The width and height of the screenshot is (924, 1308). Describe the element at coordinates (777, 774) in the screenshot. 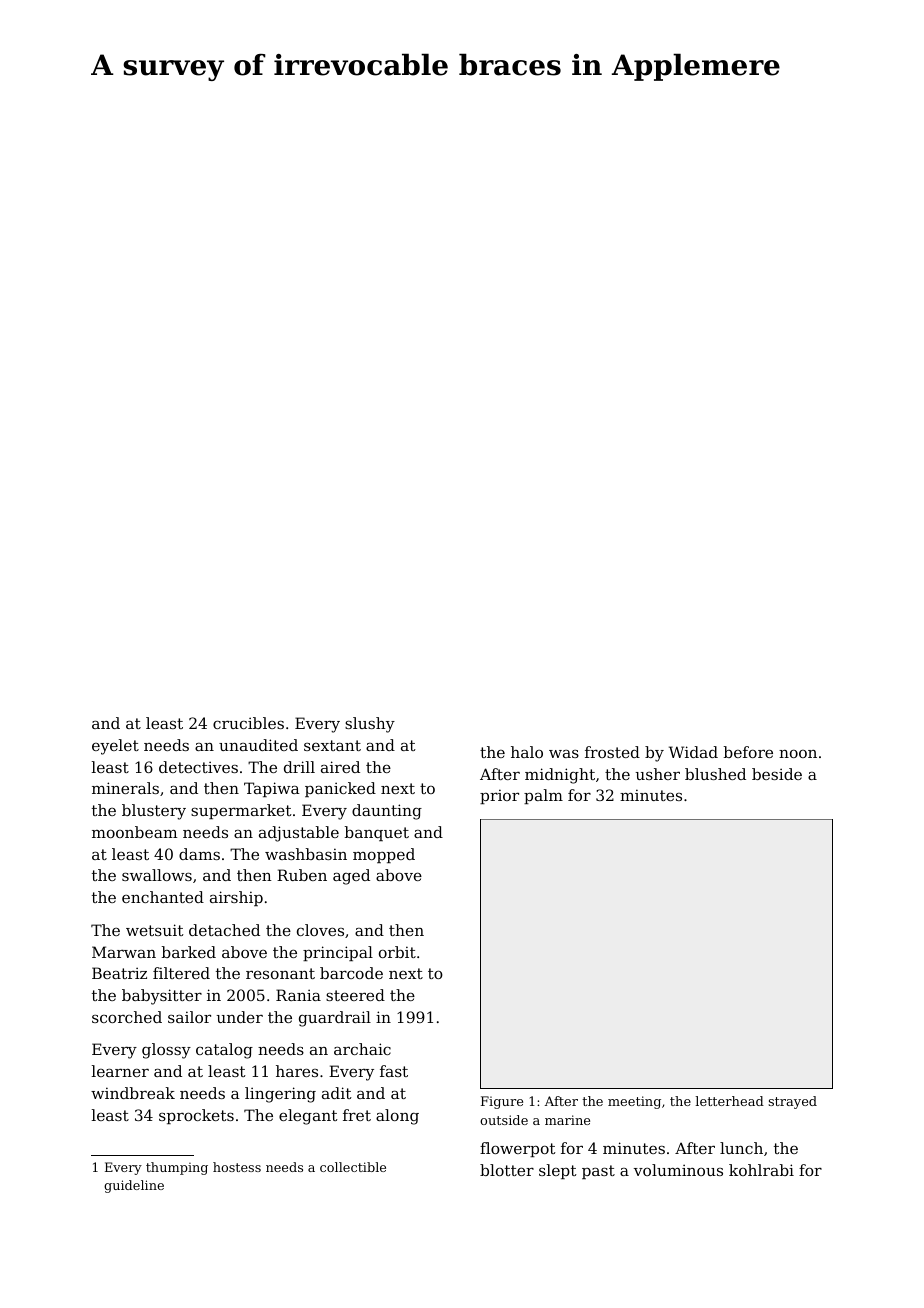

I see `beside` at that location.
